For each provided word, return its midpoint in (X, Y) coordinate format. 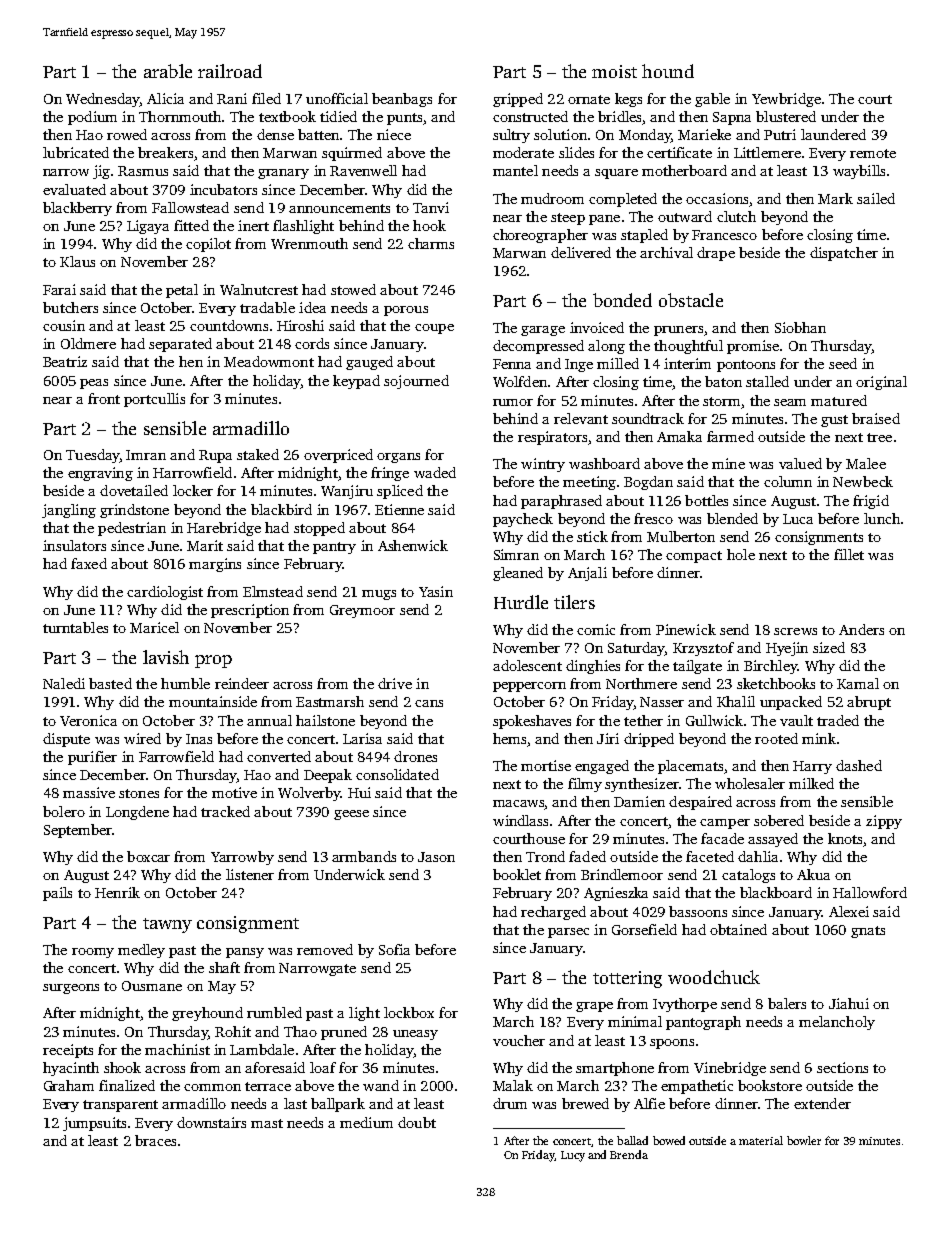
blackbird (281, 509)
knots (845, 838)
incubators (223, 189)
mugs (379, 595)
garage (543, 331)
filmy (585, 785)
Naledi (64, 683)
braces (155, 1140)
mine (728, 463)
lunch (882, 518)
